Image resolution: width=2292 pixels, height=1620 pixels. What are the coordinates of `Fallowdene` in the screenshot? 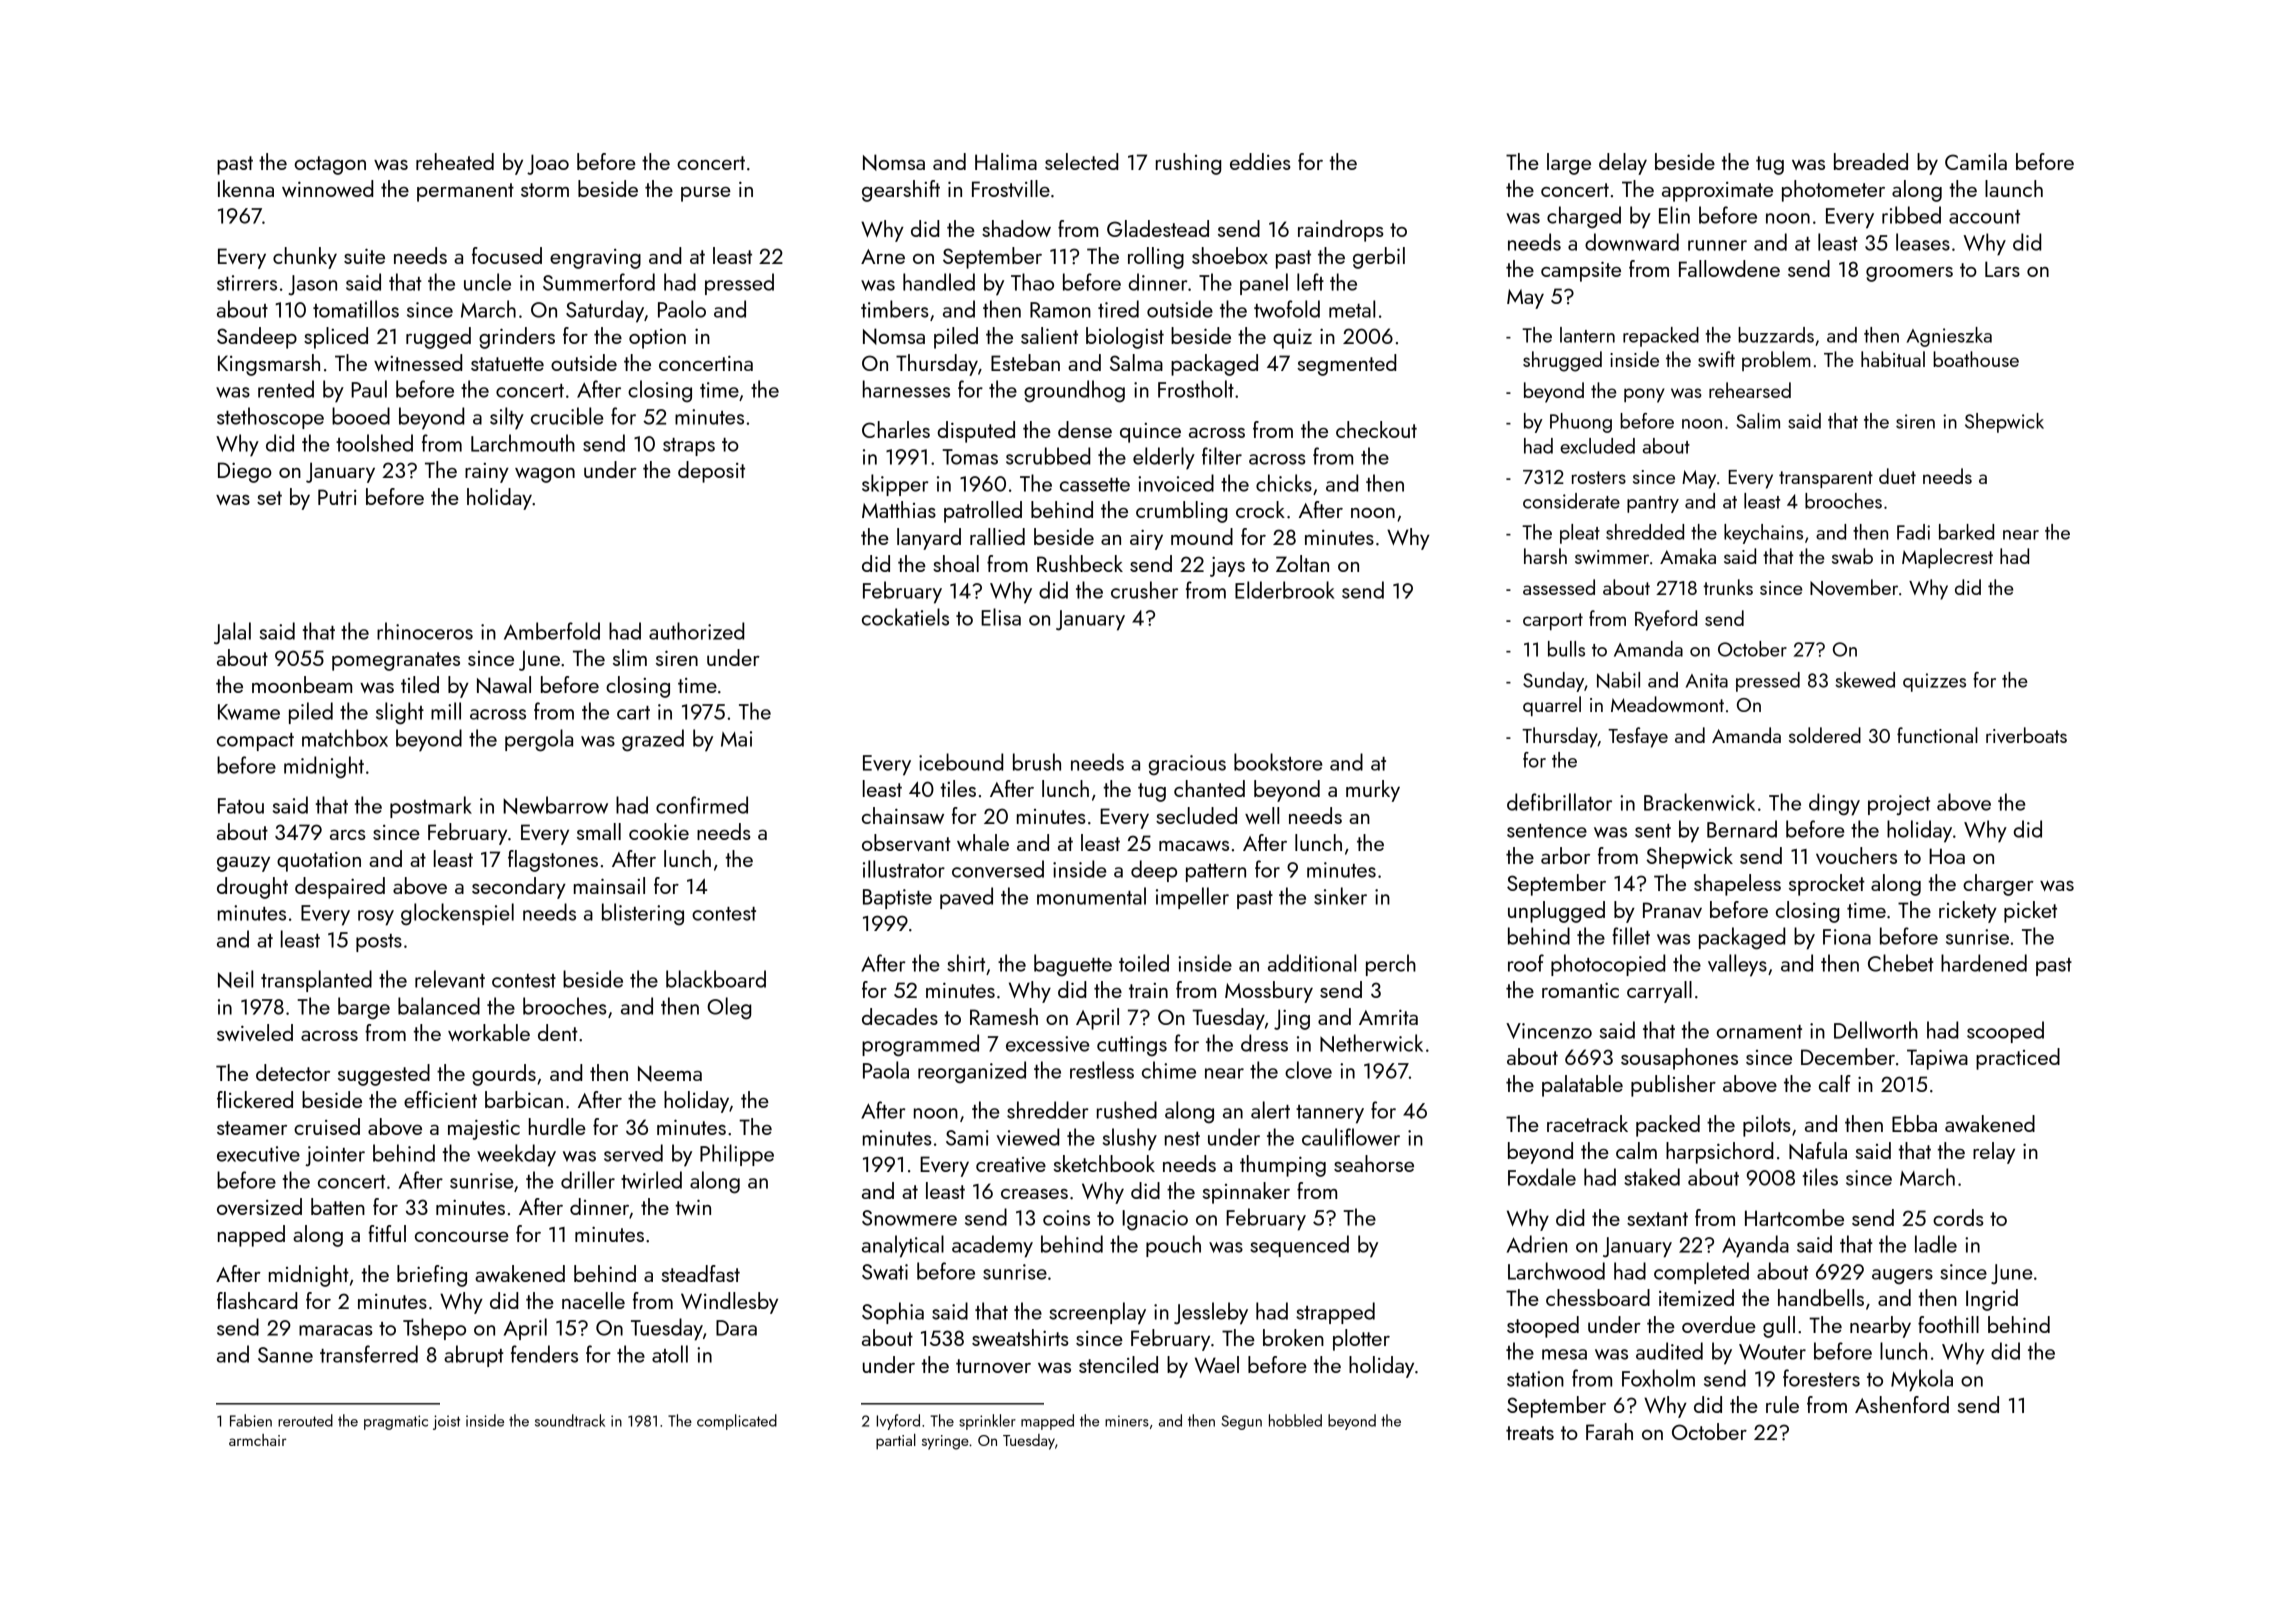 It's located at (1729, 268).
